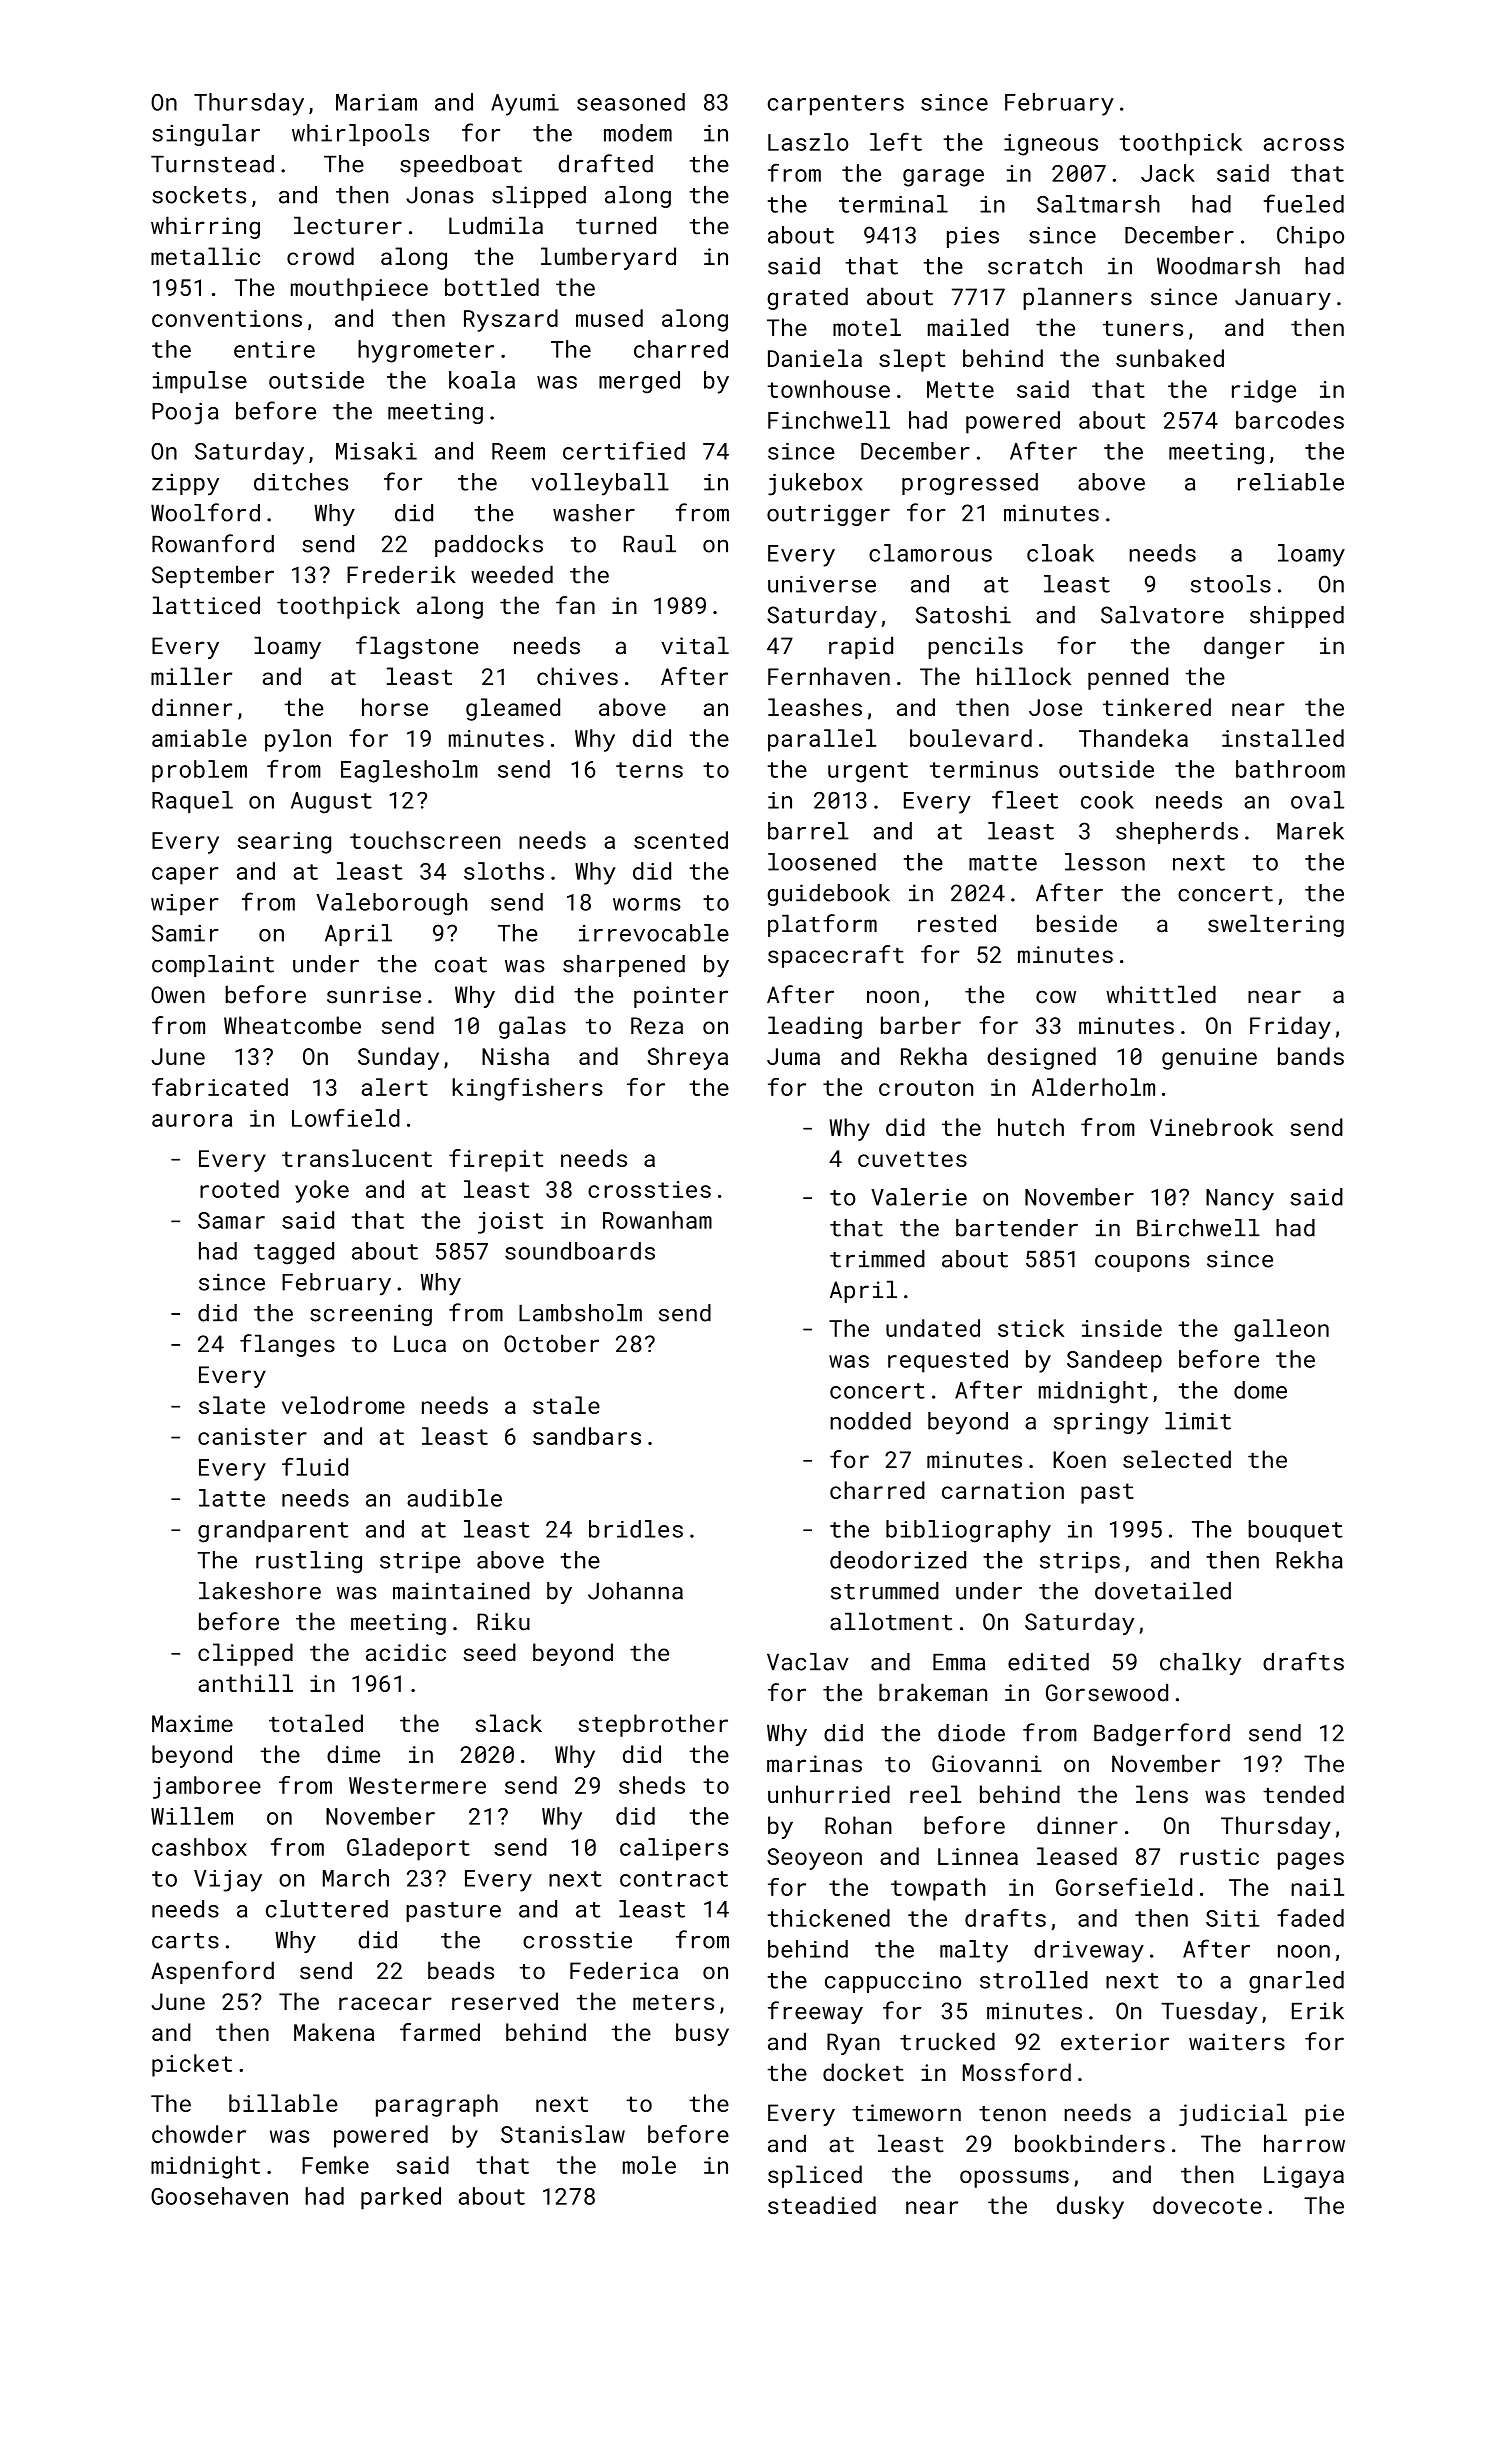  Describe the element at coordinates (877, 1259) in the document. I see `trimmed` at that location.
